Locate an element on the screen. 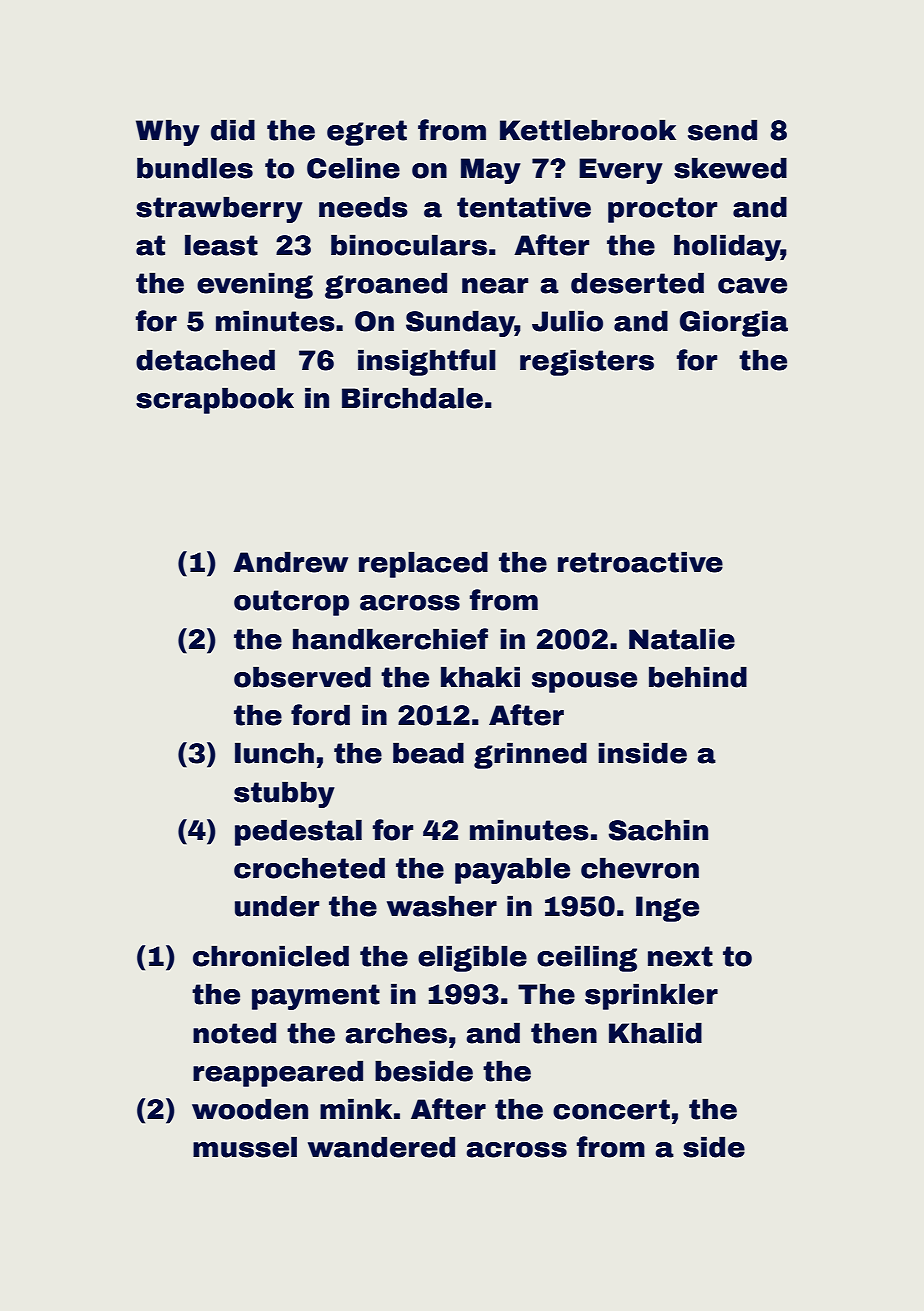  strawberry is located at coordinates (219, 209).
